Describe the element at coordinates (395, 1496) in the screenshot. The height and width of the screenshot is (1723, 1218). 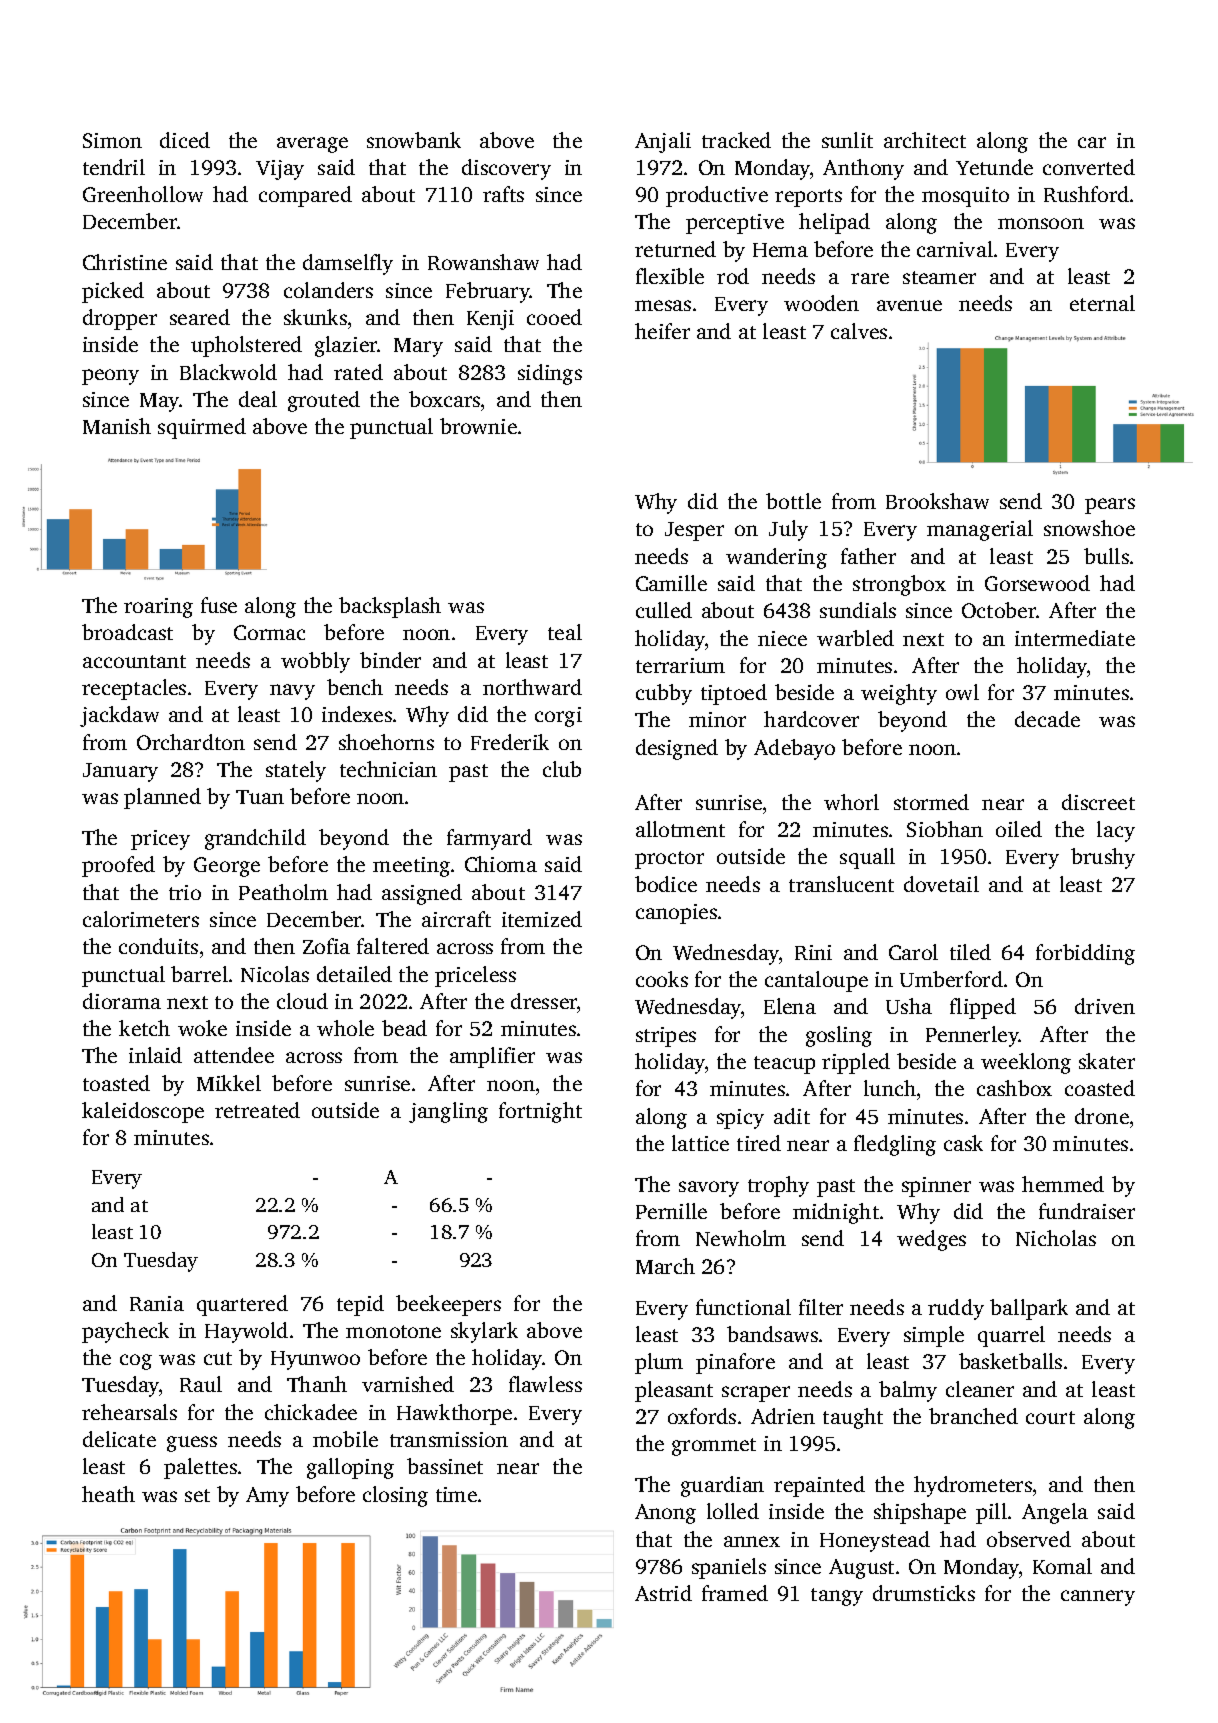
I see `closing` at that location.
